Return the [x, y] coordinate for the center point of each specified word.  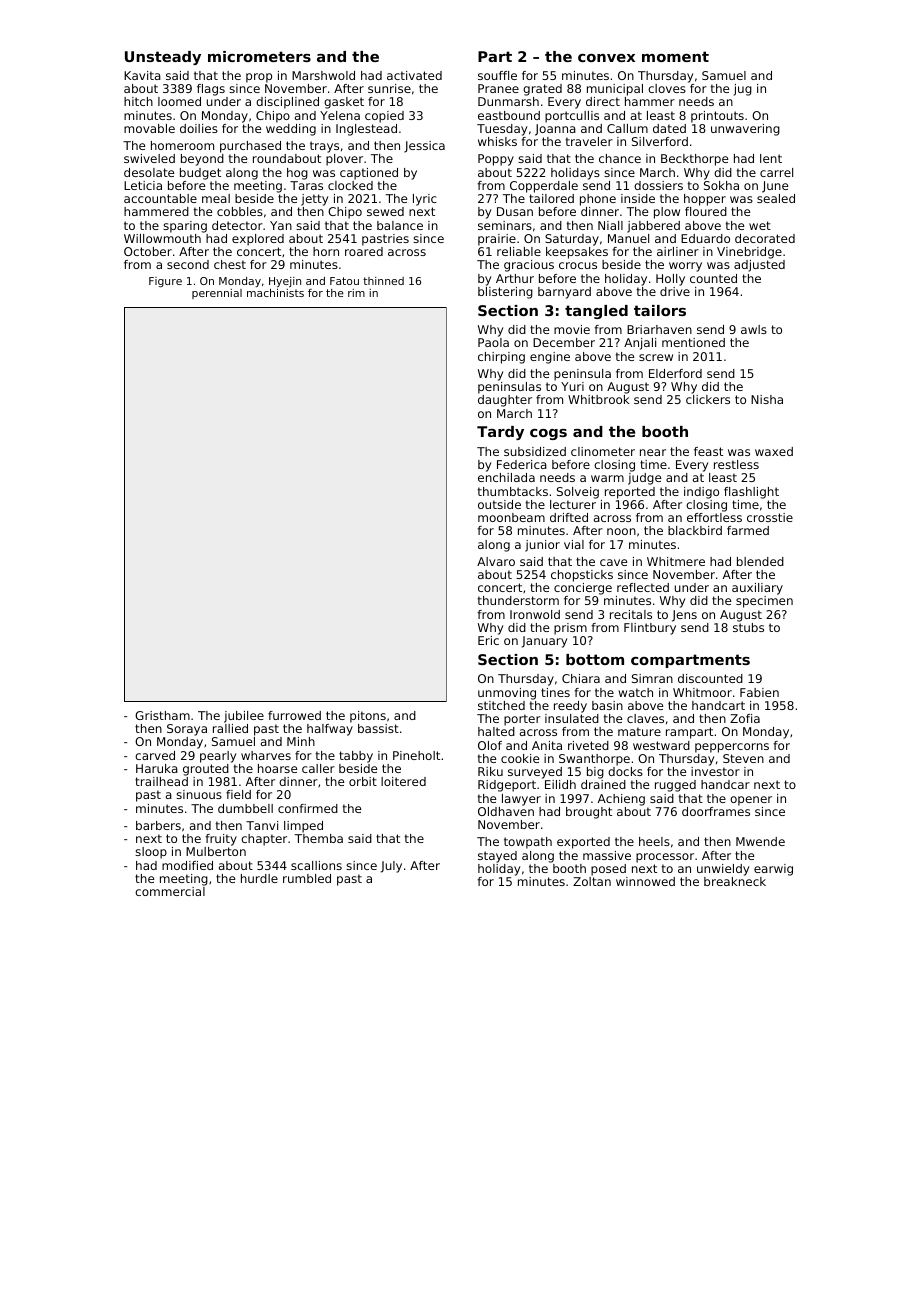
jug [743, 90]
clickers [708, 399]
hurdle [259, 878]
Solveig [578, 493]
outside [499, 504]
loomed [179, 101]
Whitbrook [598, 399]
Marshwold [323, 75]
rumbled [307, 878]
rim [356, 293]
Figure [165, 282]
